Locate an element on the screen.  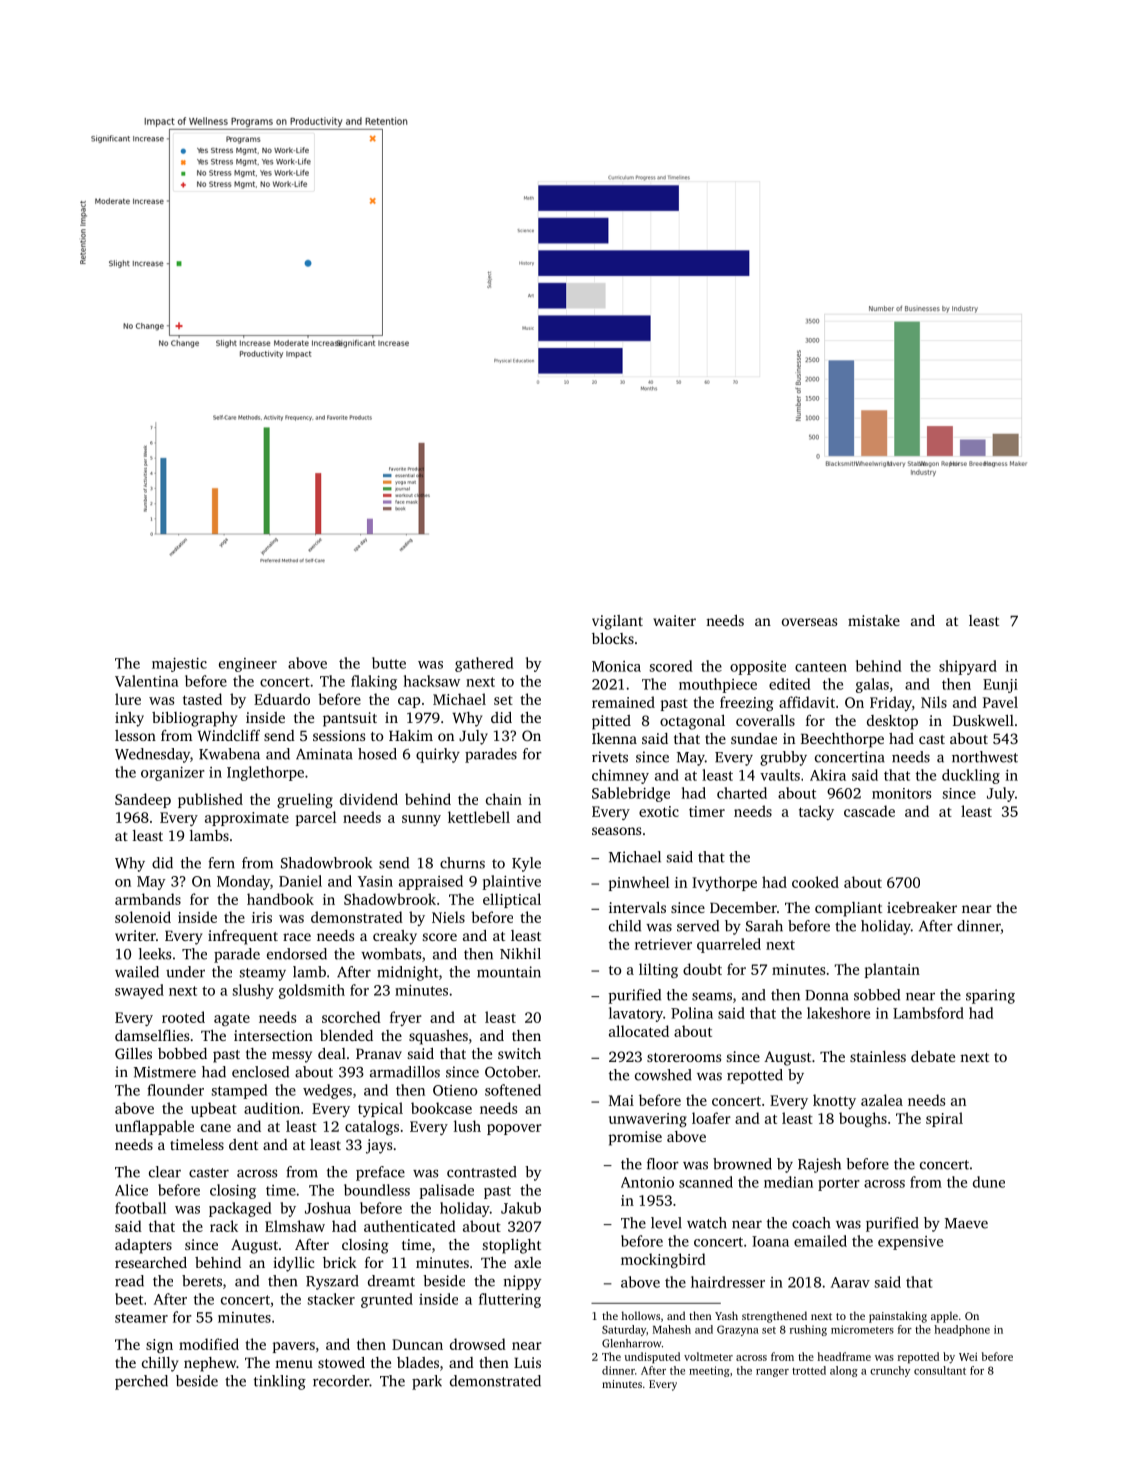
waiter is located at coordinates (674, 620).
